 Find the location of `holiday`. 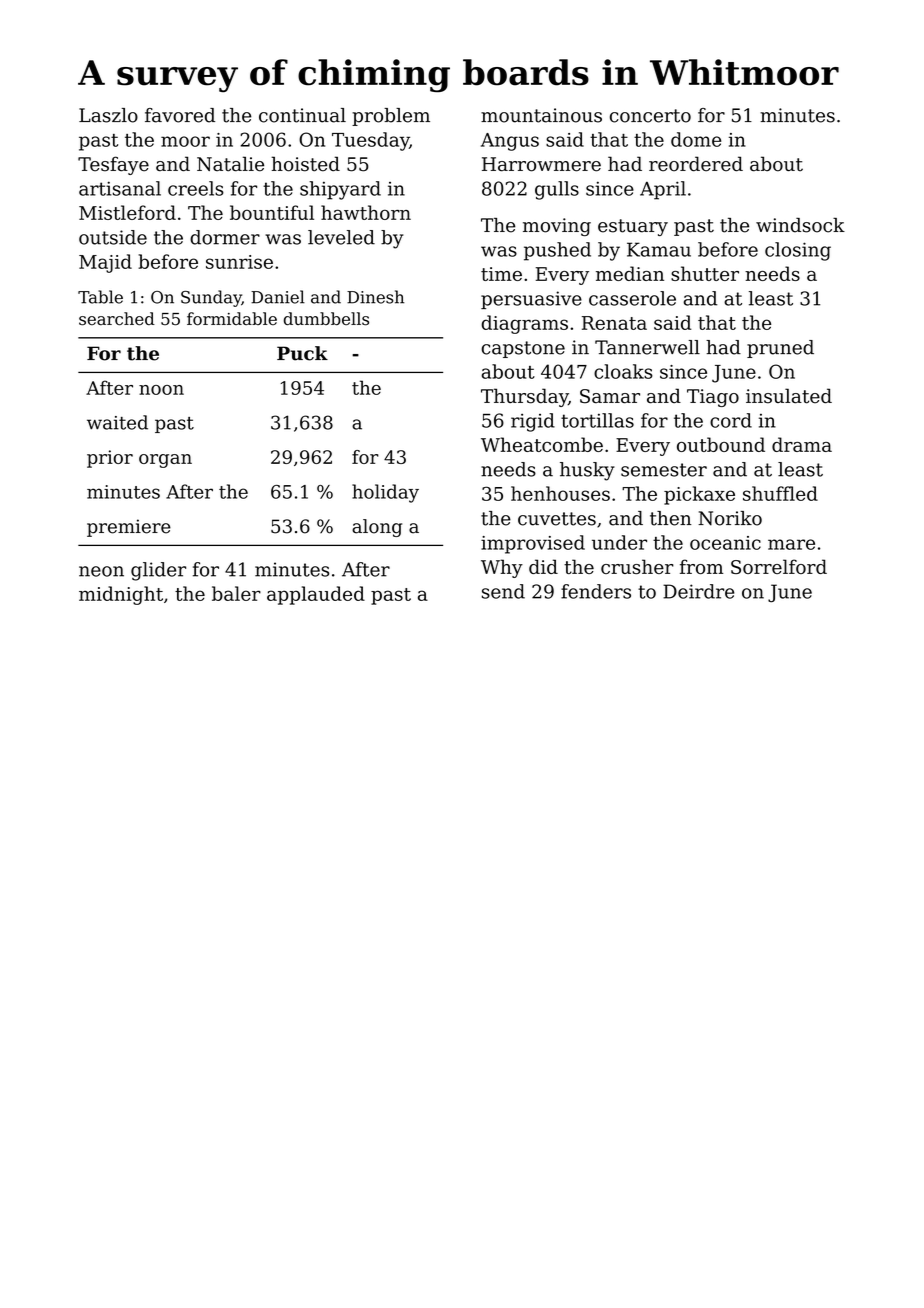

holiday is located at coordinates (385, 493).
